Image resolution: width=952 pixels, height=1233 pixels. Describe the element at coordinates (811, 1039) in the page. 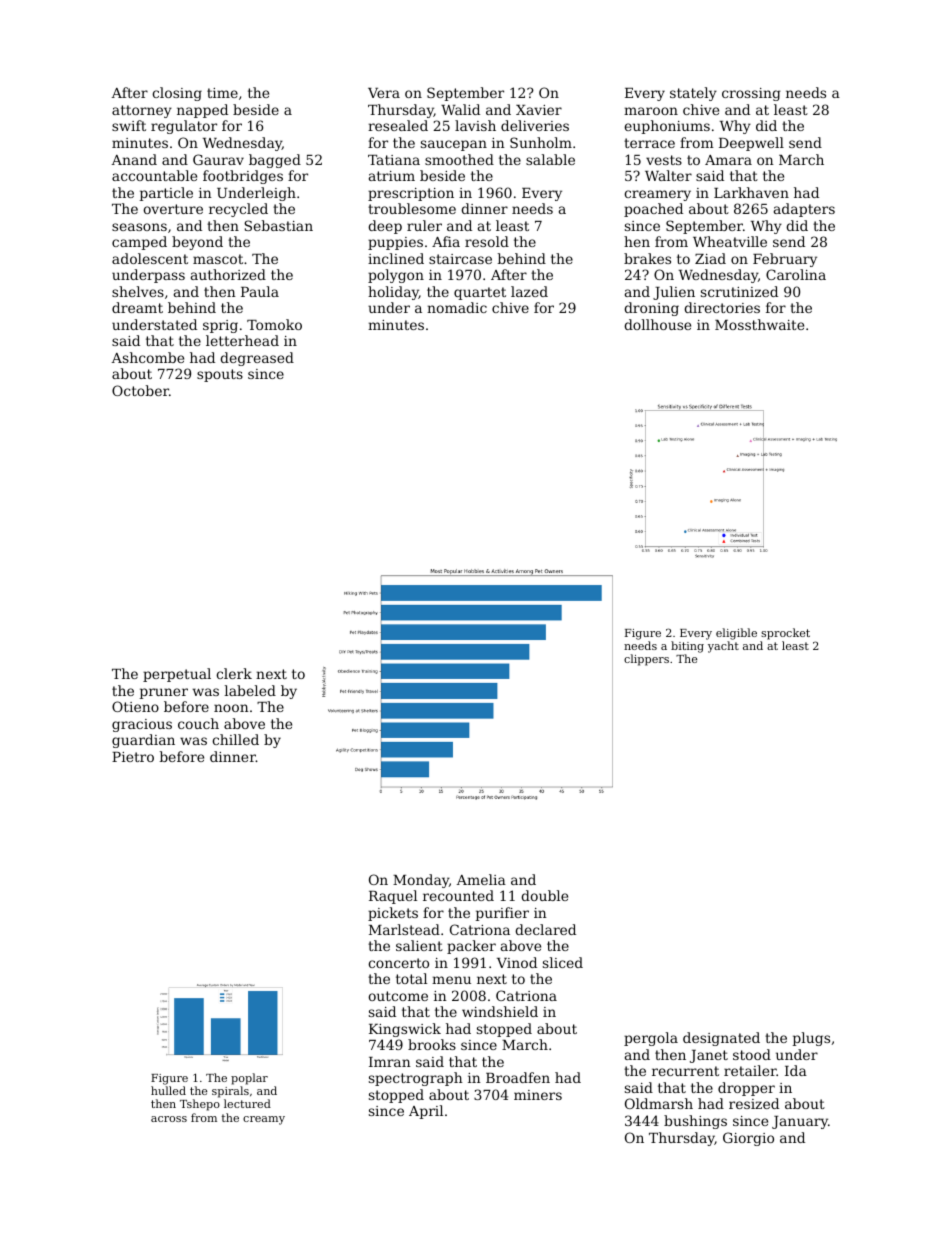

I see `plugs` at that location.
